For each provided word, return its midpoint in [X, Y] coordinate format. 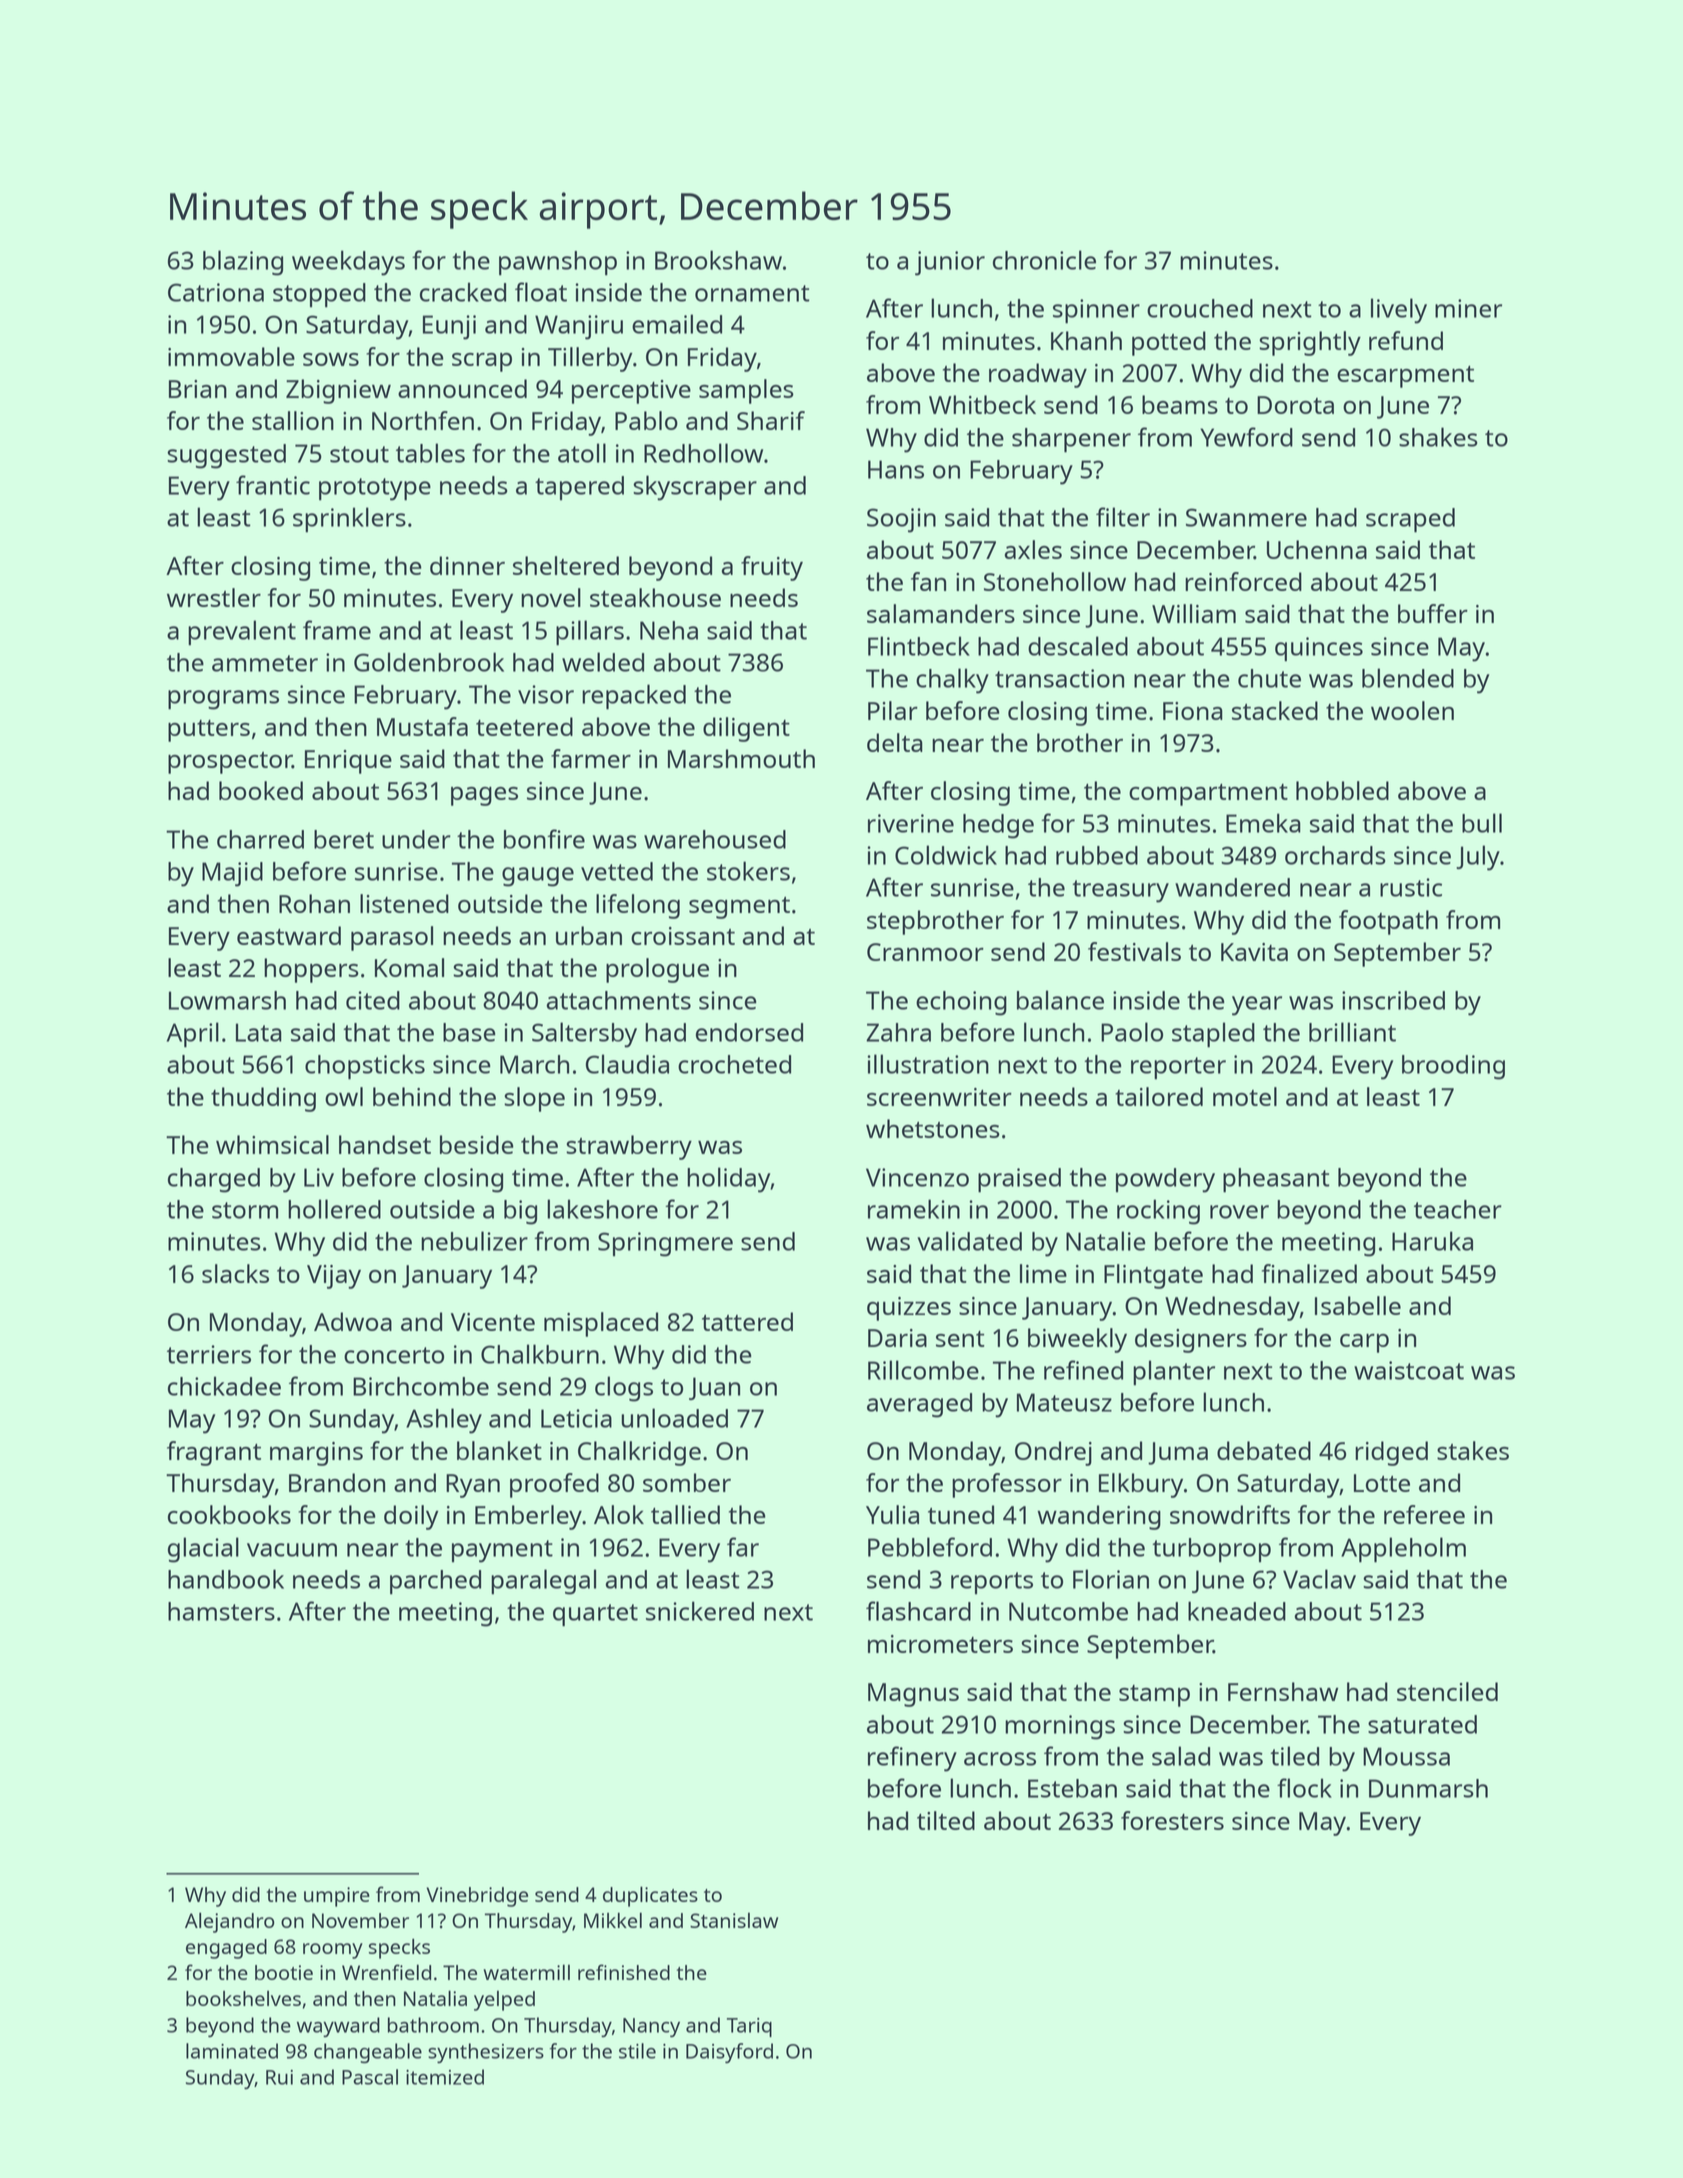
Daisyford [729, 2053]
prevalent [242, 633]
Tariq [749, 2027]
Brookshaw [718, 260]
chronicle [1044, 260]
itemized [445, 2077]
